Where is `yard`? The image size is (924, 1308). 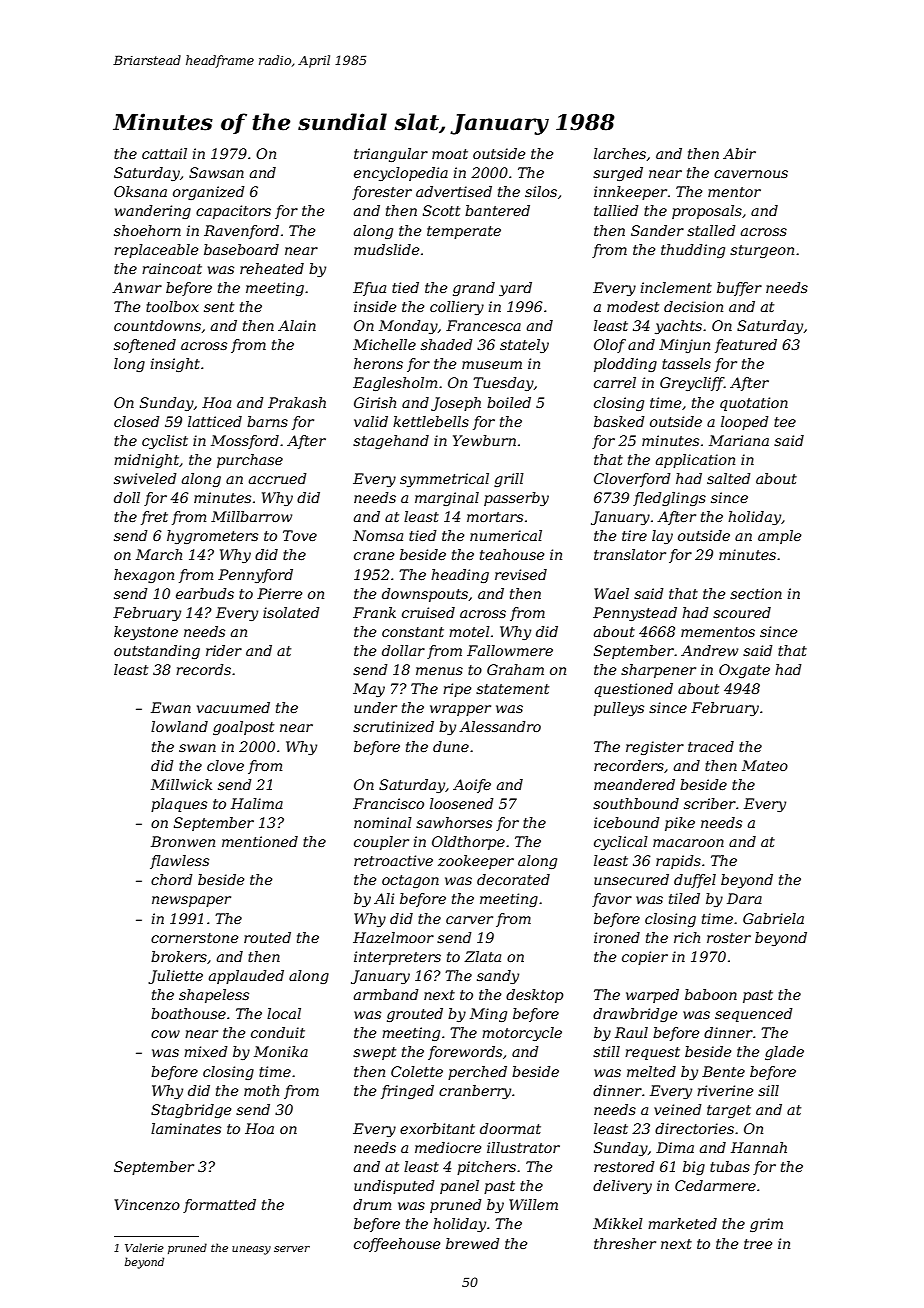 yard is located at coordinates (515, 289).
